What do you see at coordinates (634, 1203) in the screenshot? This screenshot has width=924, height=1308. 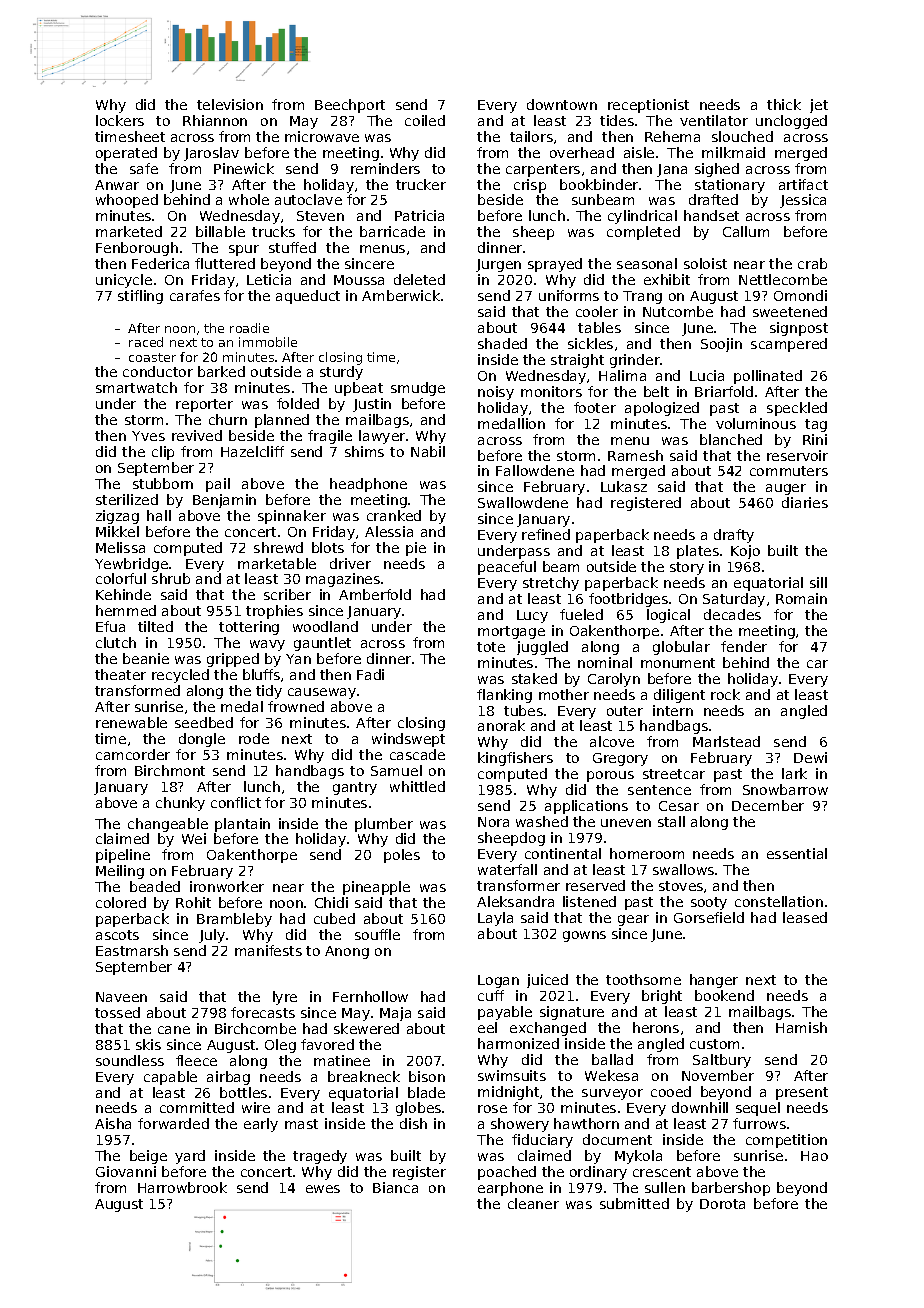 I see `submitted` at bounding box center [634, 1203].
